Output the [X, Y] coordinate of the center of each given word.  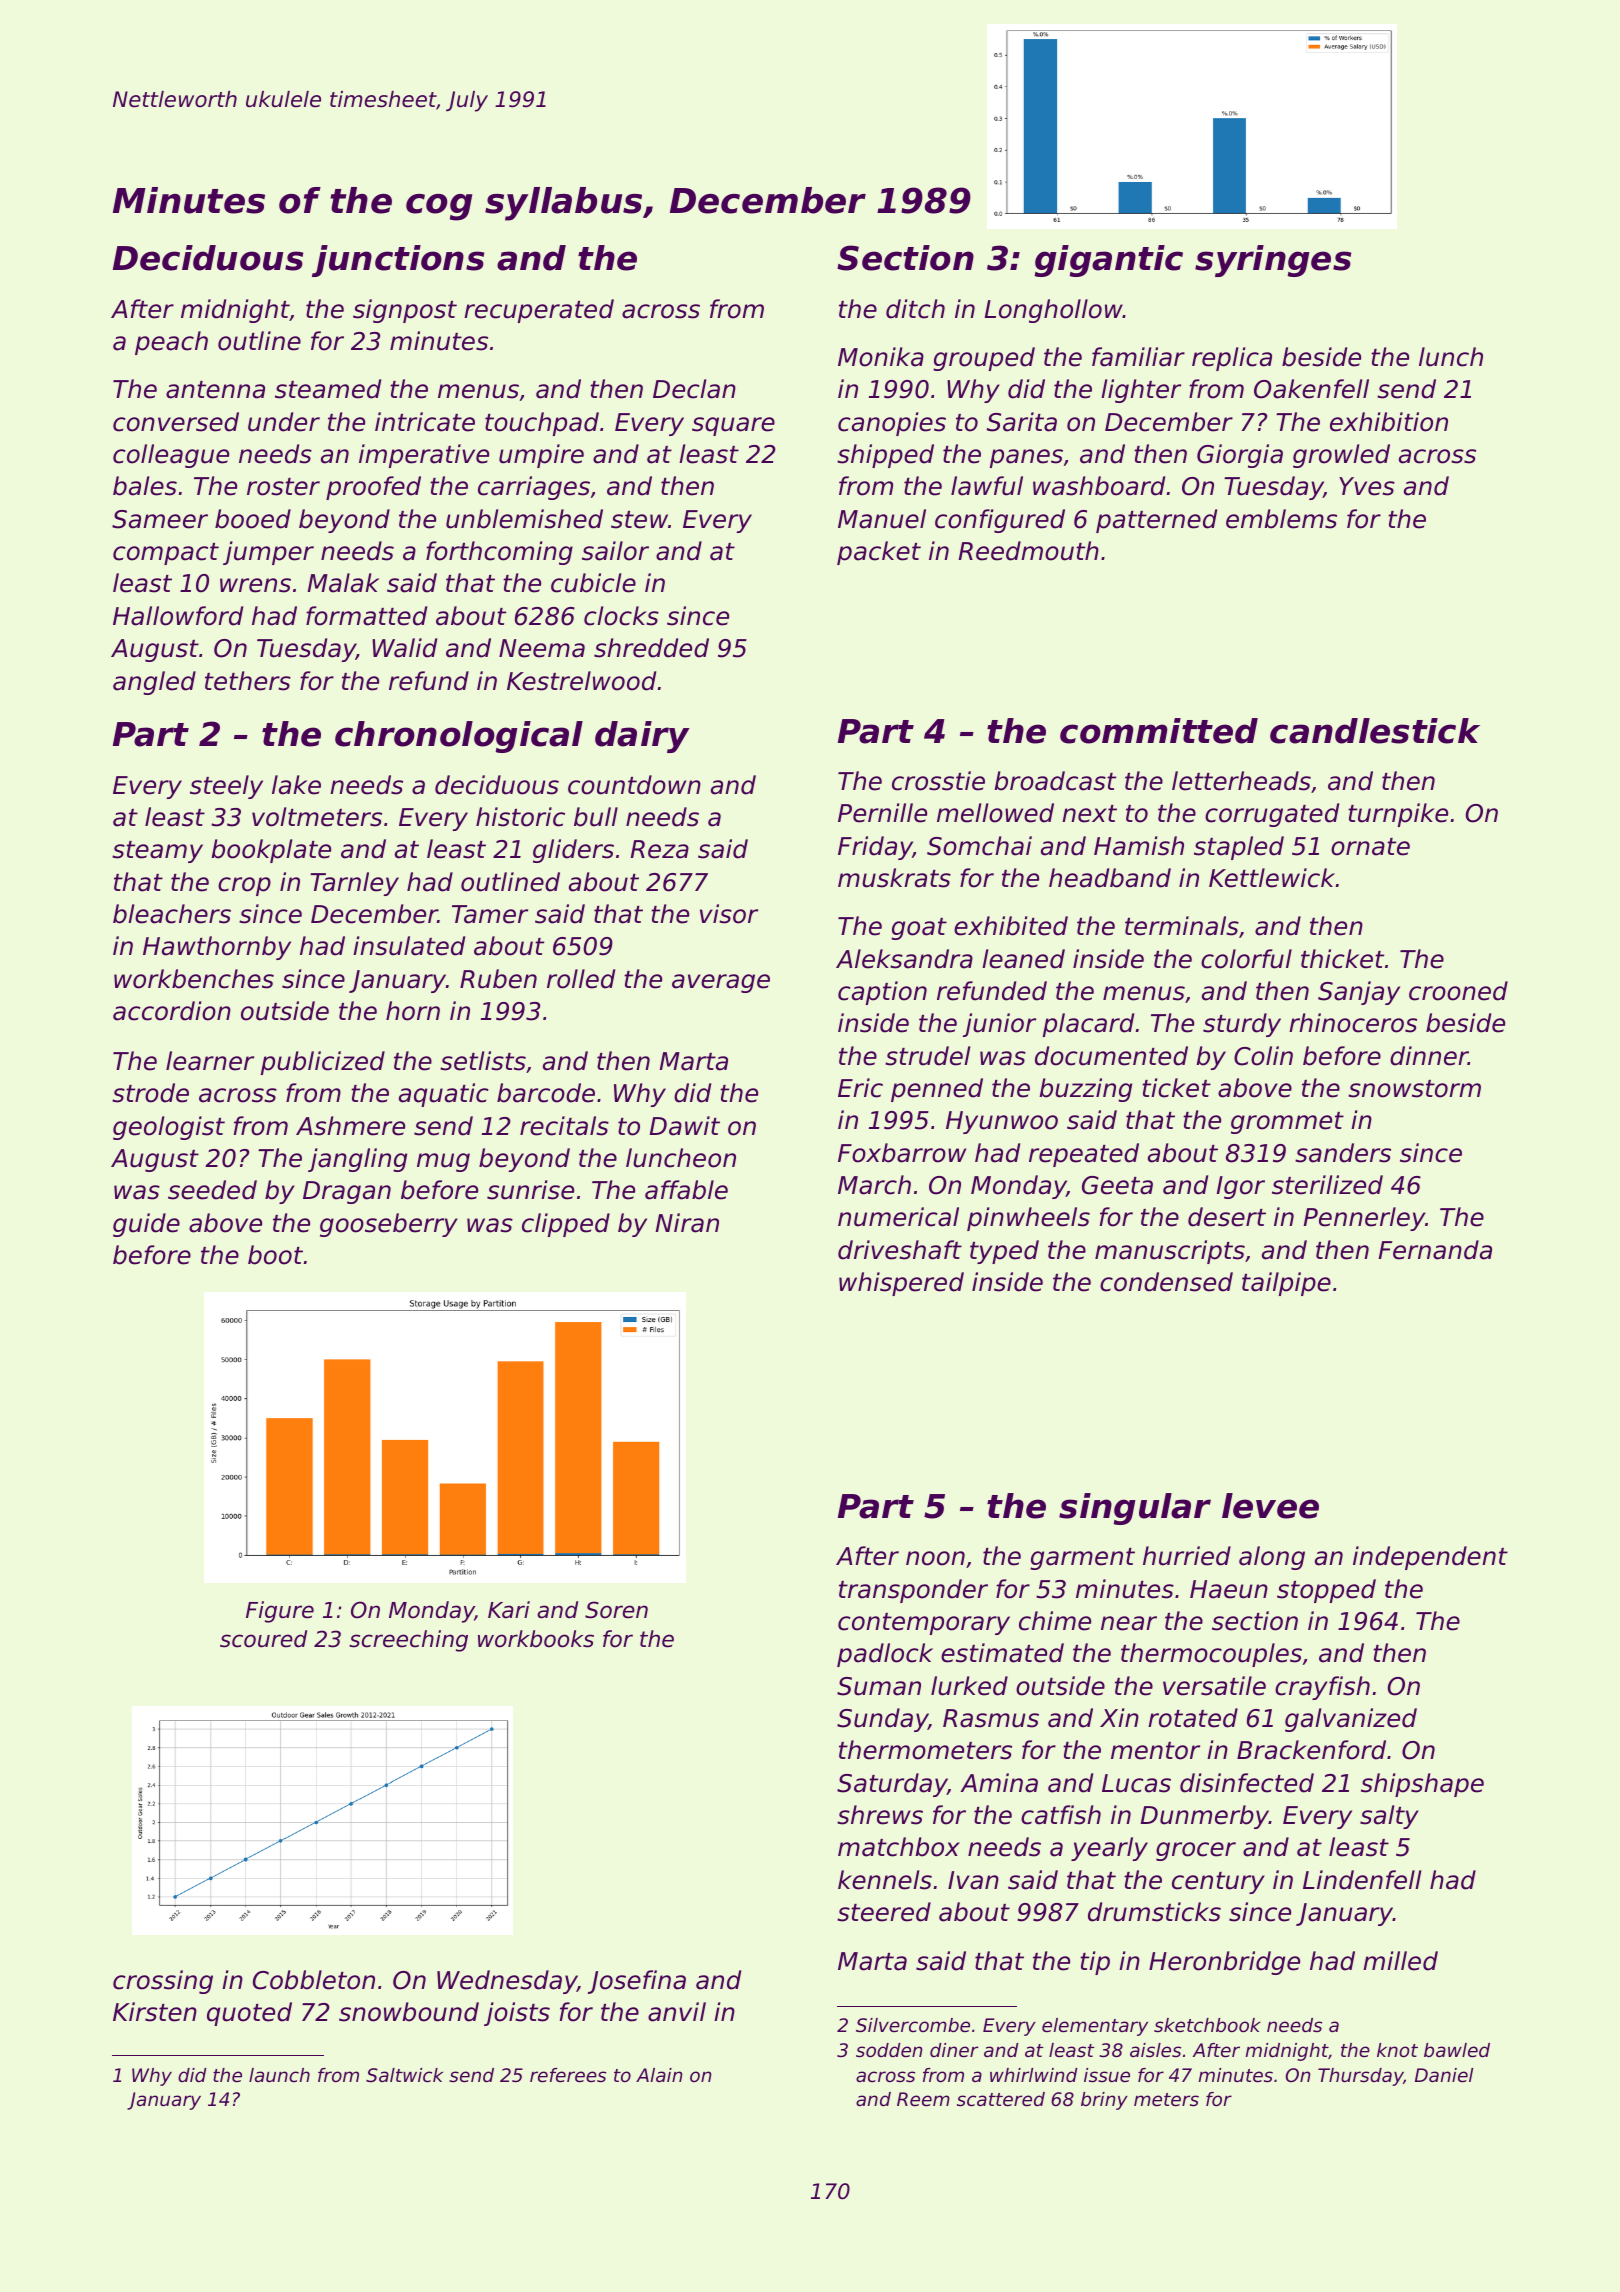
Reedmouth [1028, 551]
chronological [459, 737]
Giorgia [1240, 456]
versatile [1214, 1686]
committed [1159, 731]
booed [253, 519]
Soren [616, 1610]
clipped [566, 1225]
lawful [987, 486]
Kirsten [155, 2012]
